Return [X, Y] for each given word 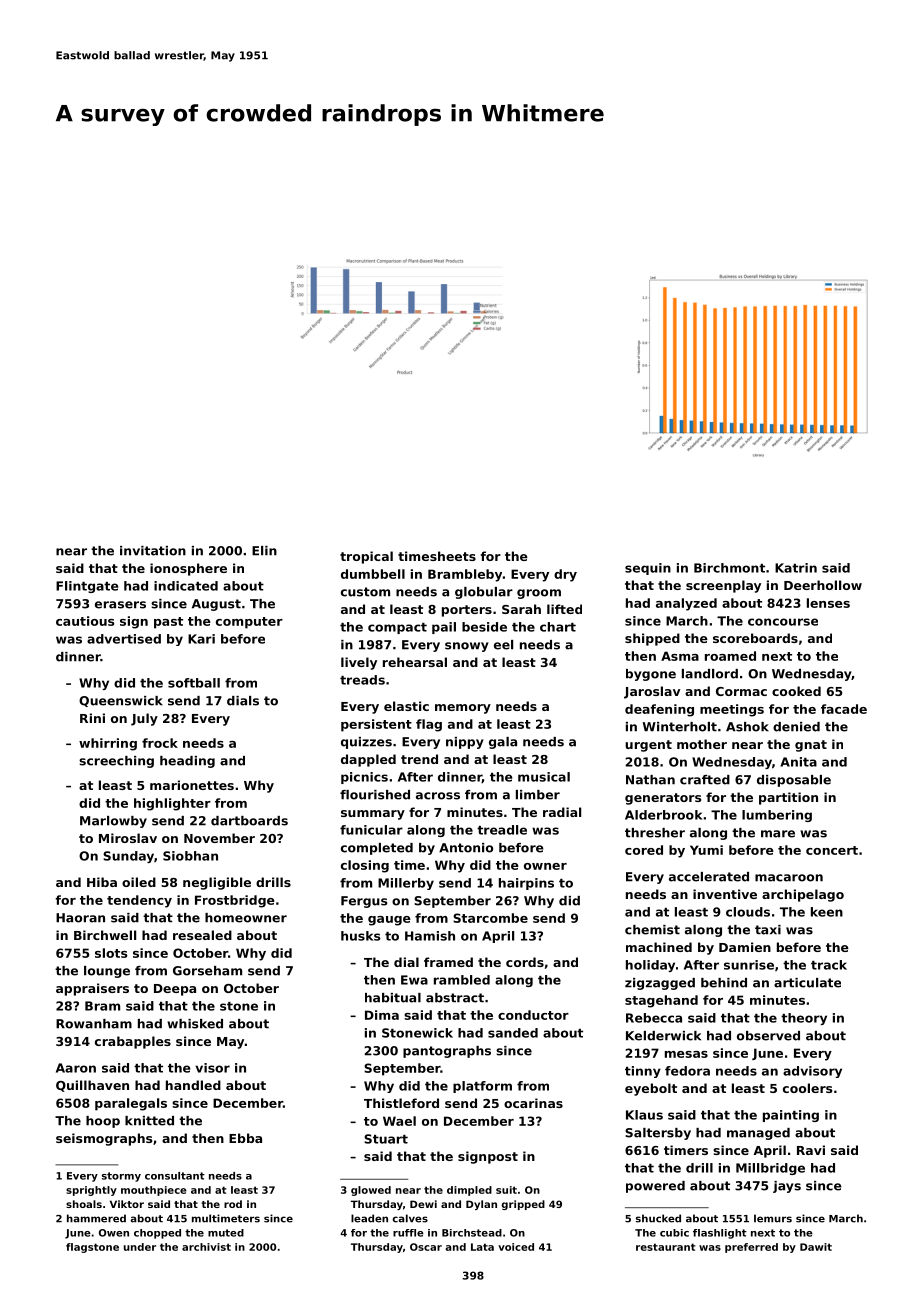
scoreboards [755, 638]
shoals [84, 1204]
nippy [465, 743]
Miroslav [128, 838]
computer [249, 623]
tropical [366, 557]
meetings [732, 710]
